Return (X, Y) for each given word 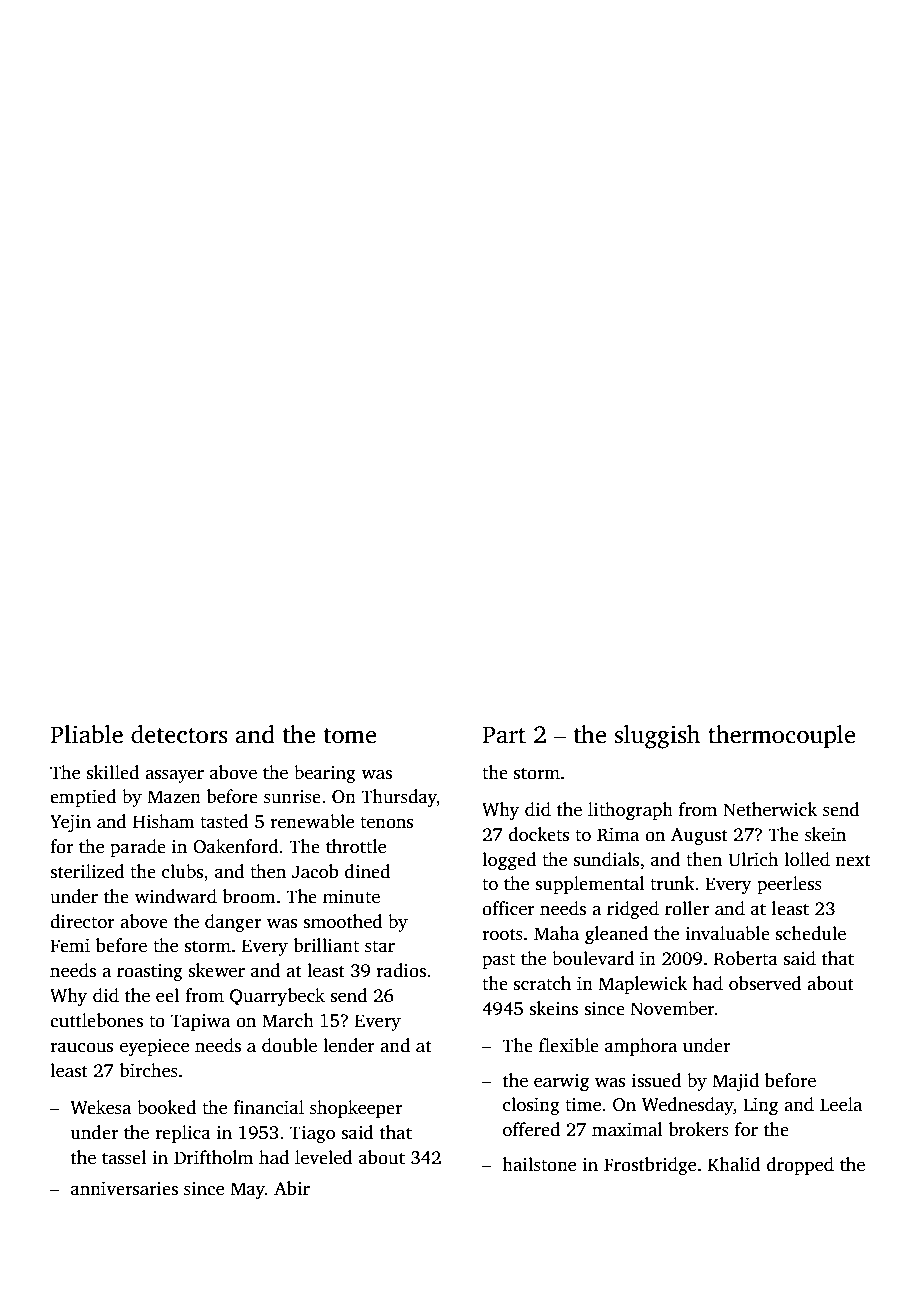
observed (765, 983)
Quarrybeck (277, 997)
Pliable (86, 734)
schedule (811, 933)
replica (183, 1134)
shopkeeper (356, 1109)
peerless (789, 885)
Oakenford (236, 846)
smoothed (343, 921)
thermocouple (781, 737)
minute (351, 897)
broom (249, 896)
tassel (124, 1157)
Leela (841, 1104)
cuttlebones (96, 1020)
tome (350, 736)
